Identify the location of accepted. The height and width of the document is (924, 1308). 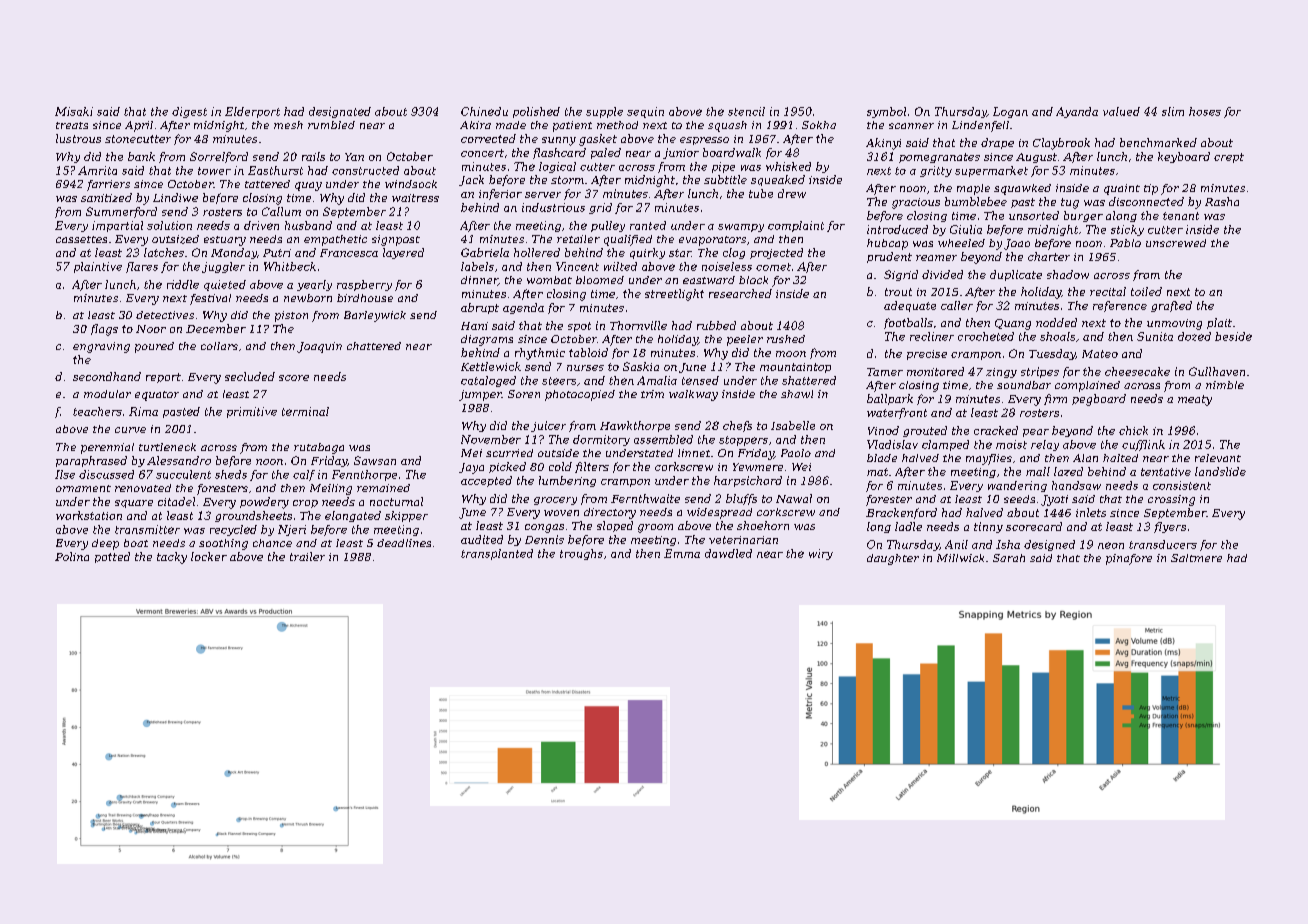
(486, 481).
